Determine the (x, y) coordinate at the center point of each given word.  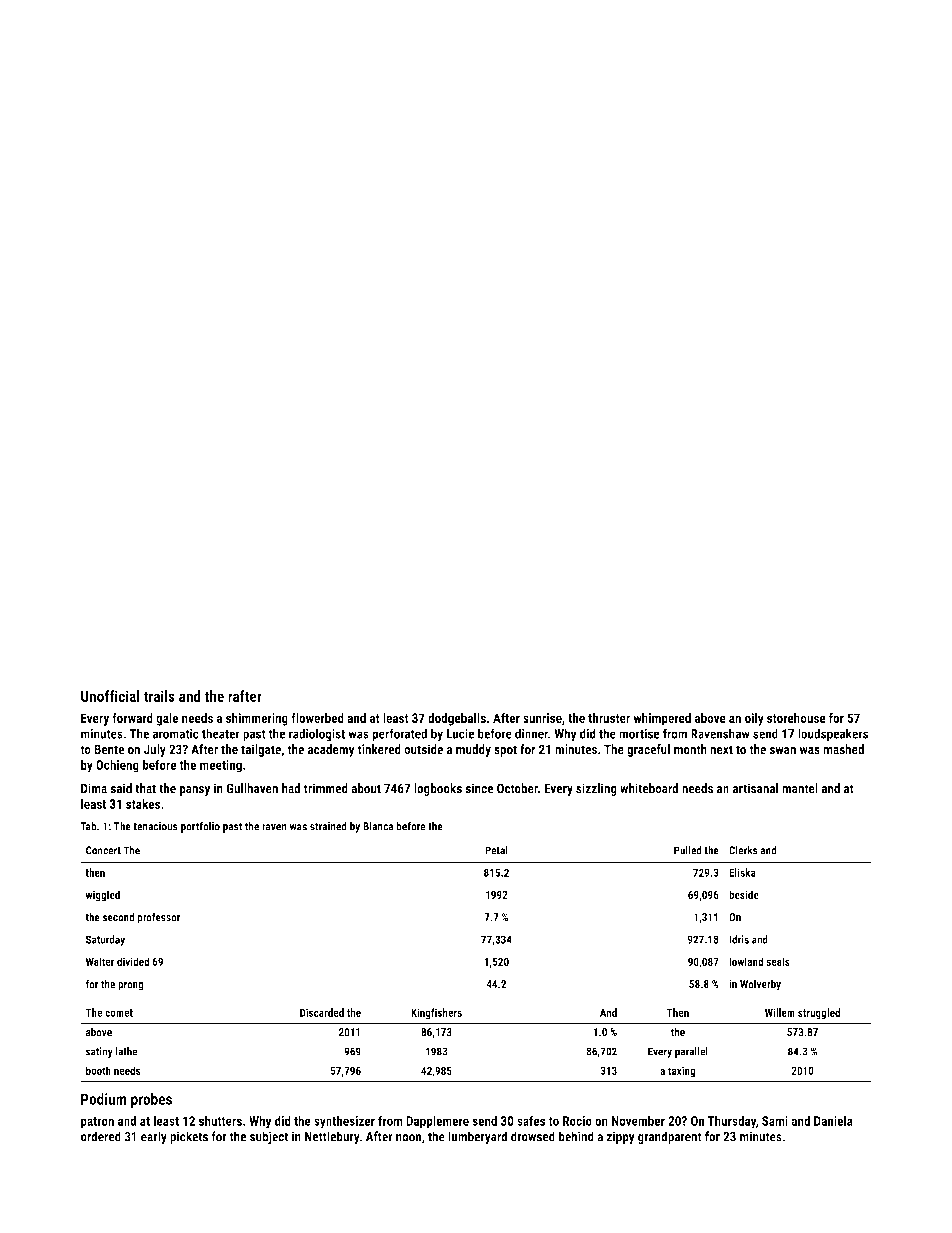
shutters (220, 1120)
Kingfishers (436, 1013)
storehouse (796, 718)
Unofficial (110, 696)
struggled (819, 1013)
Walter (100, 961)
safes (531, 1120)
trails (159, 696)
